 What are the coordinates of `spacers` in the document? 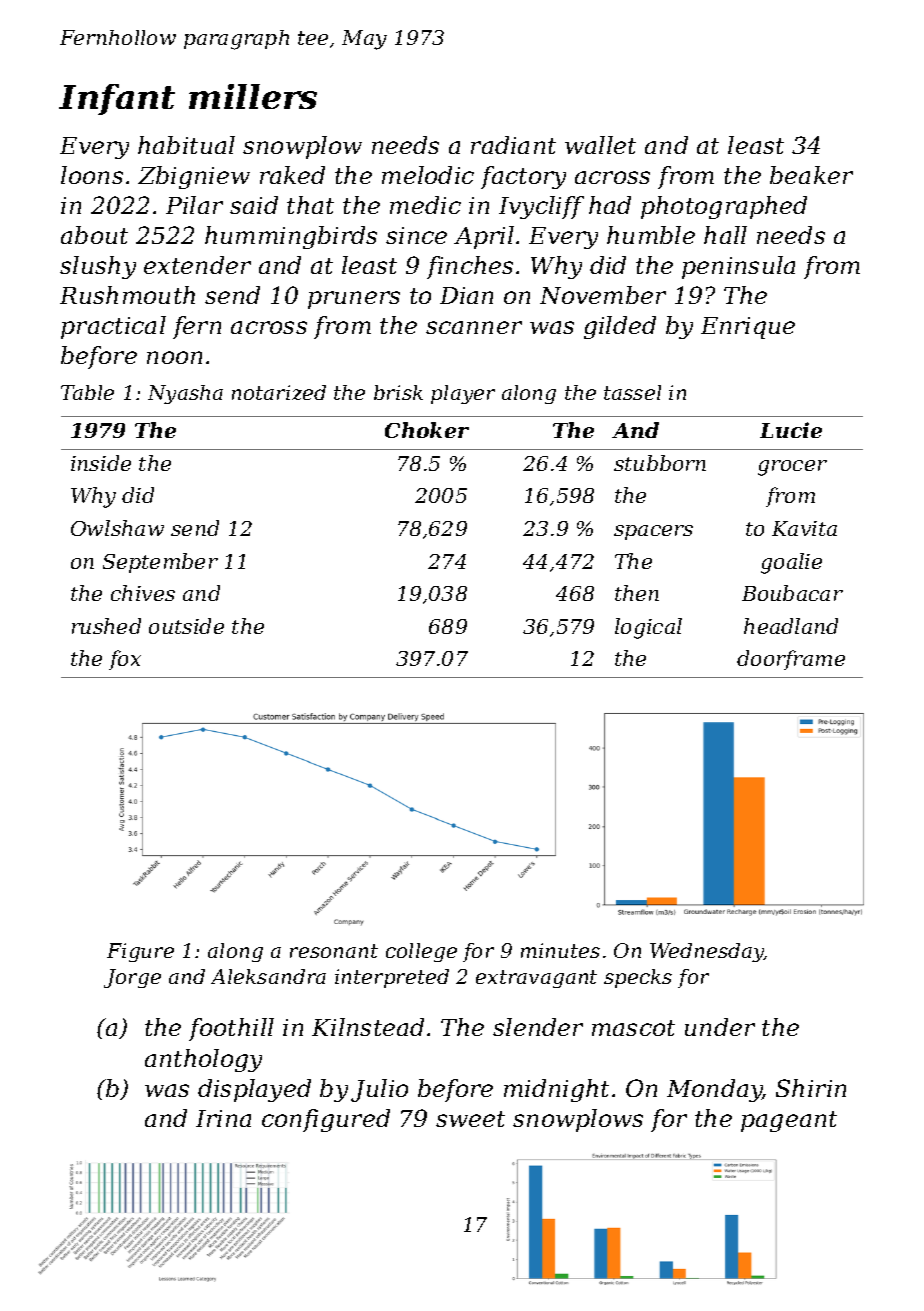 It's located at (653, 532).
